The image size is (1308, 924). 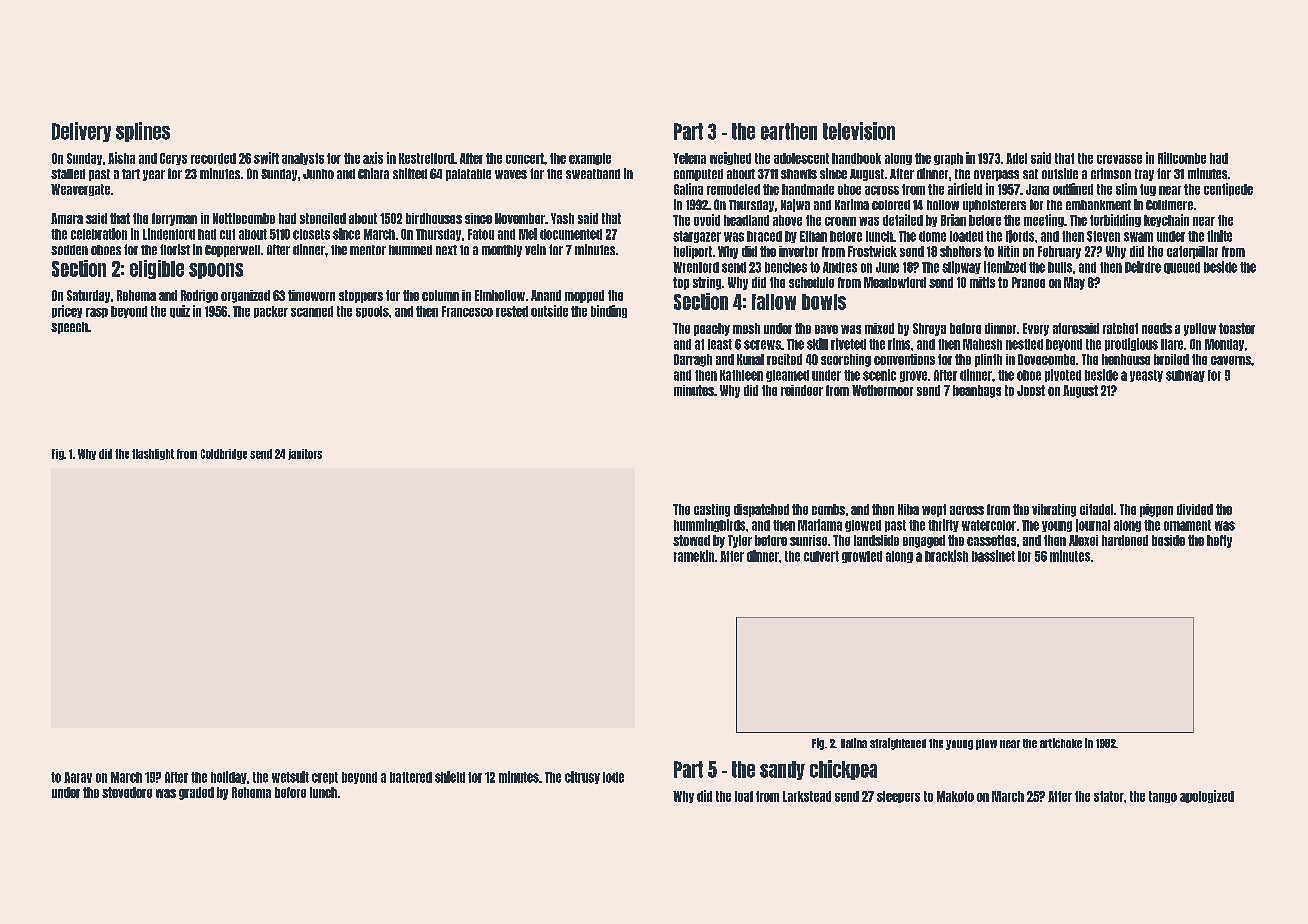 What do you see at coordinates (174, 219) in the image?
I see `ferryman` at bounding box center [174, 219].
